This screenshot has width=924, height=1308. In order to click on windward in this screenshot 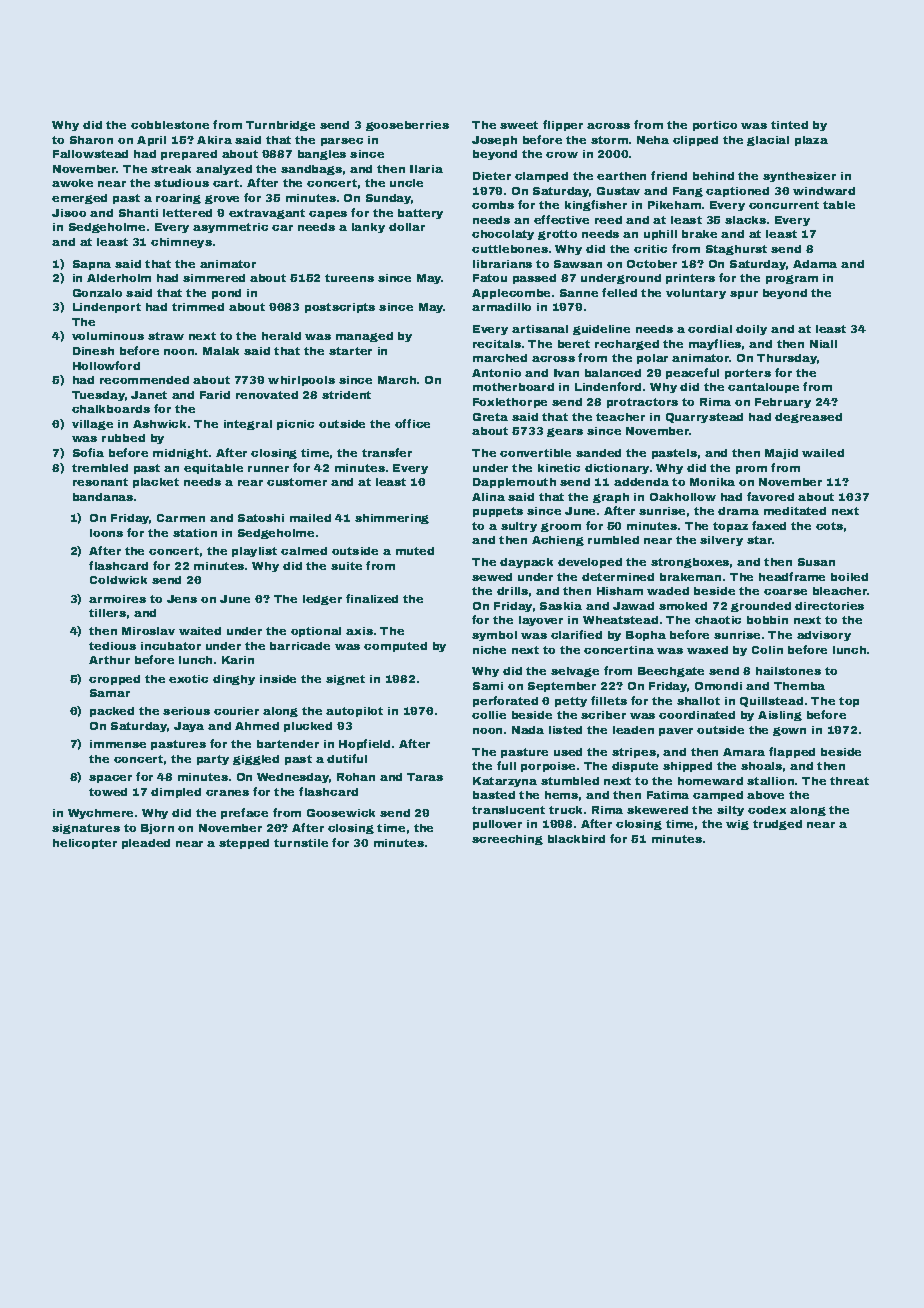, I will do `click(824, 191)`.
